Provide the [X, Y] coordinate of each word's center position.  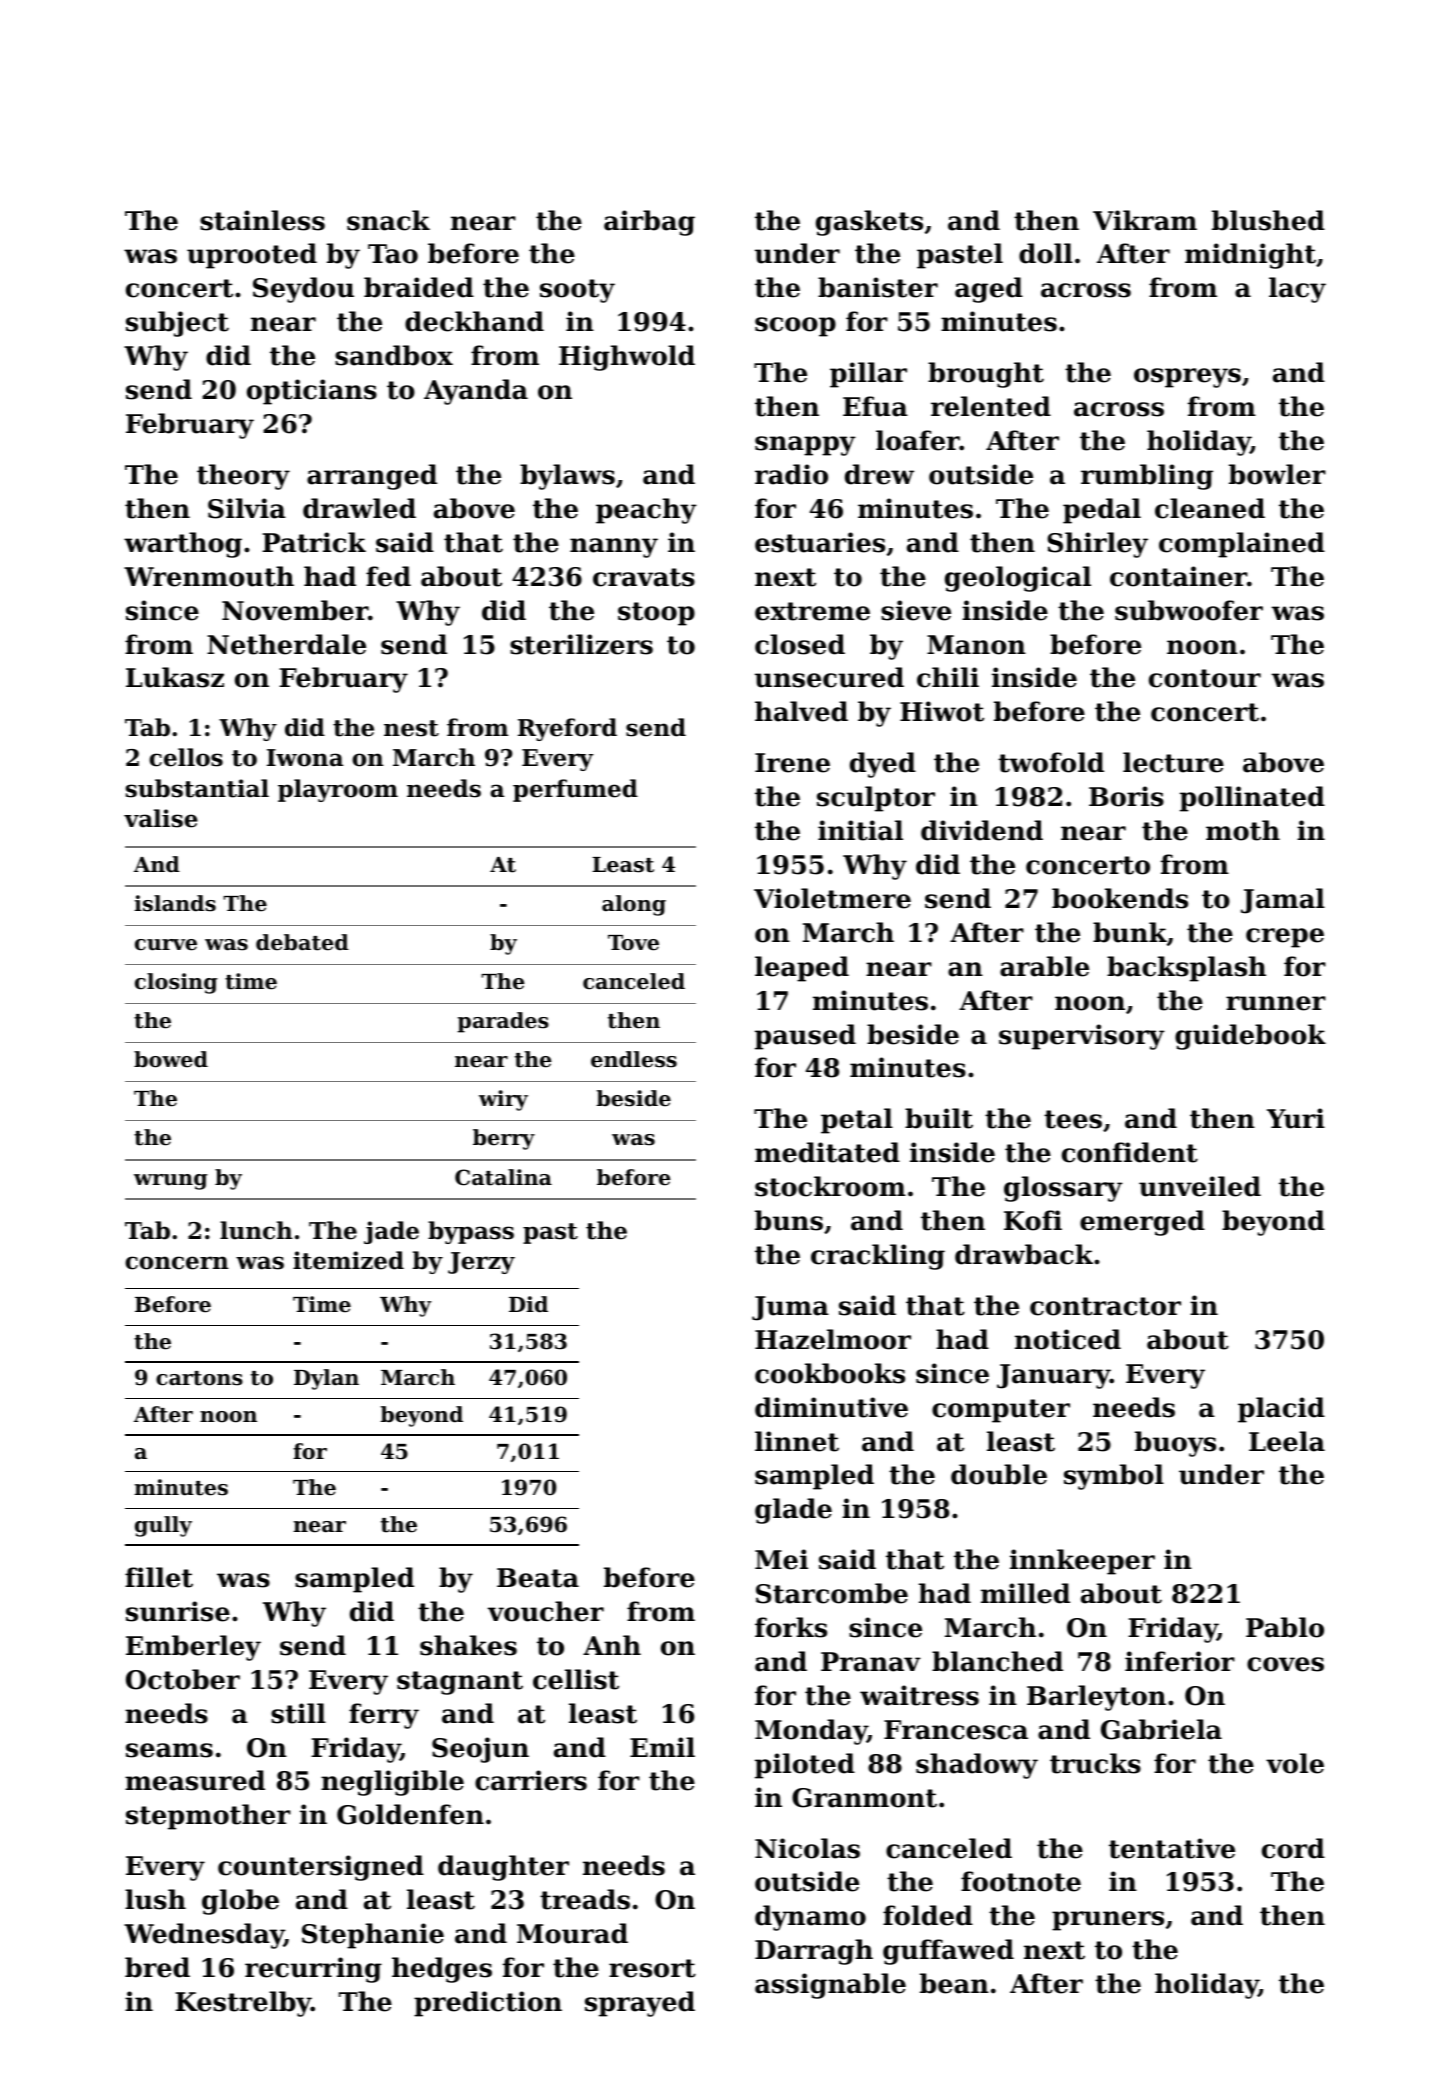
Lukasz [175, 677]
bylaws [567, 477]
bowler [1277, 474]
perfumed [575, 790]
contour [1205, 678]
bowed [171, 1059]
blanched [997, 1661]
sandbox [394, 355]
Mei [781, 1559]
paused [805, 1037]
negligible [392, 1783]
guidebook [1250, 1037]
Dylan [326, 1379]
